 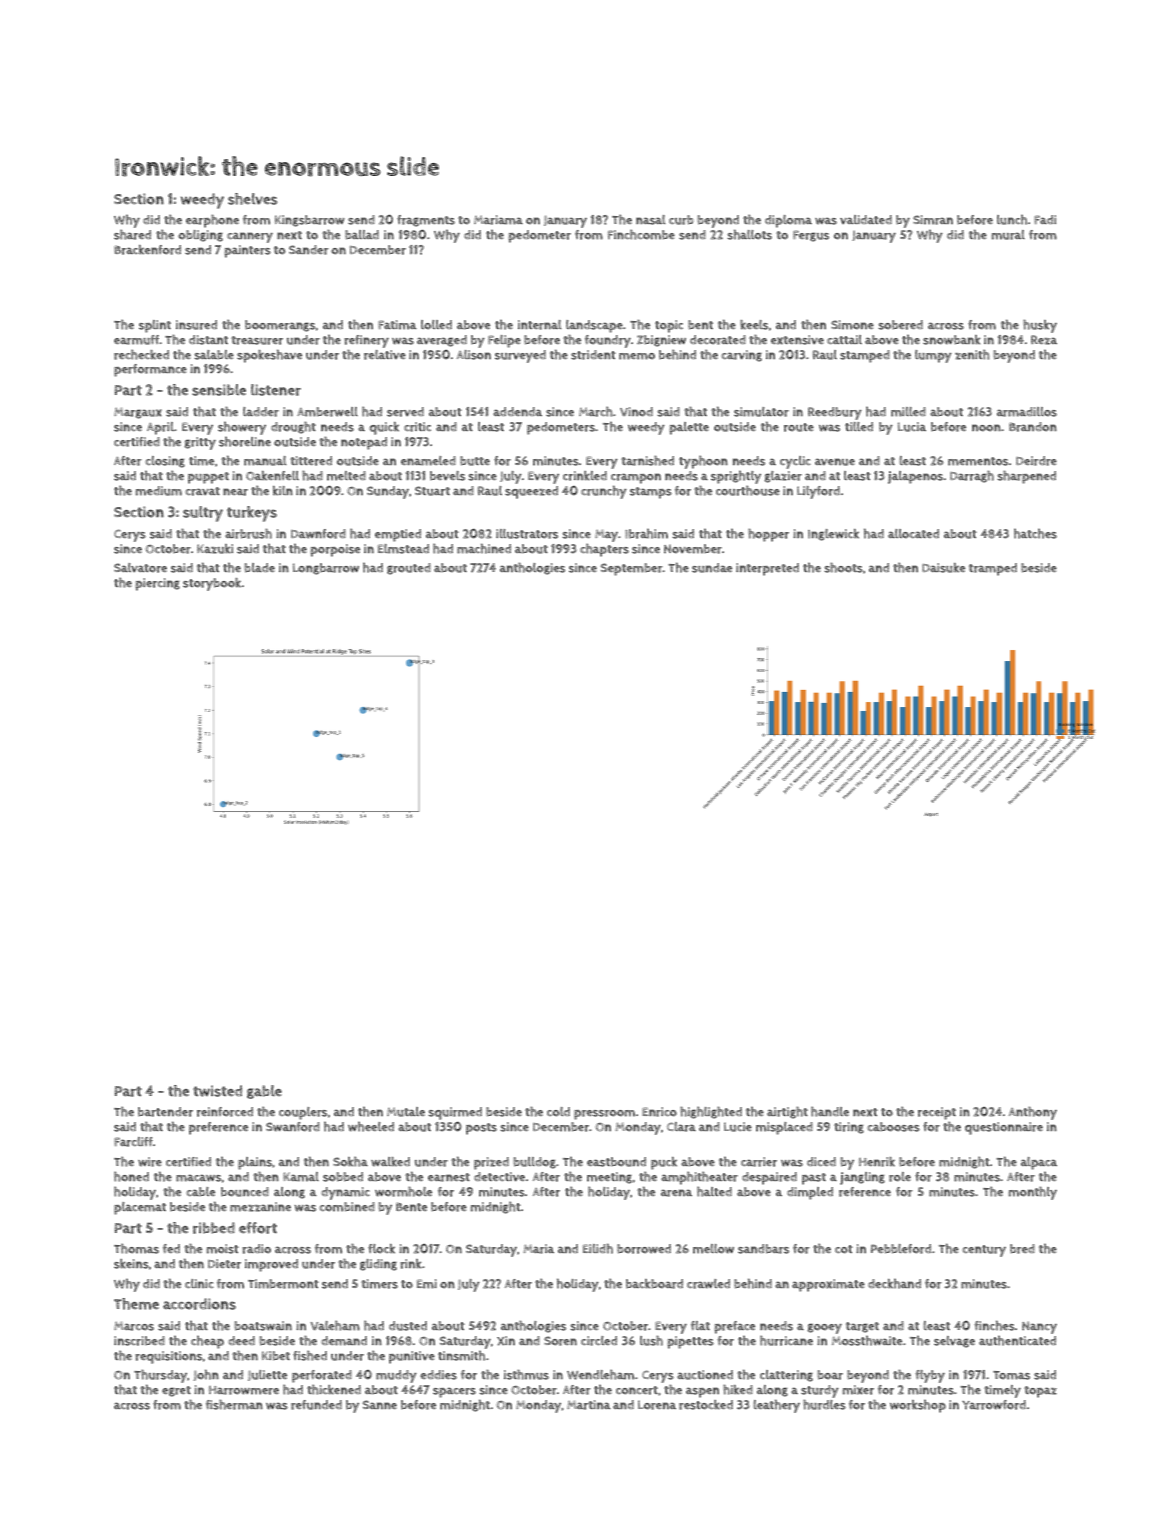 I want to click on shelves, so click(x=252, y=199).
